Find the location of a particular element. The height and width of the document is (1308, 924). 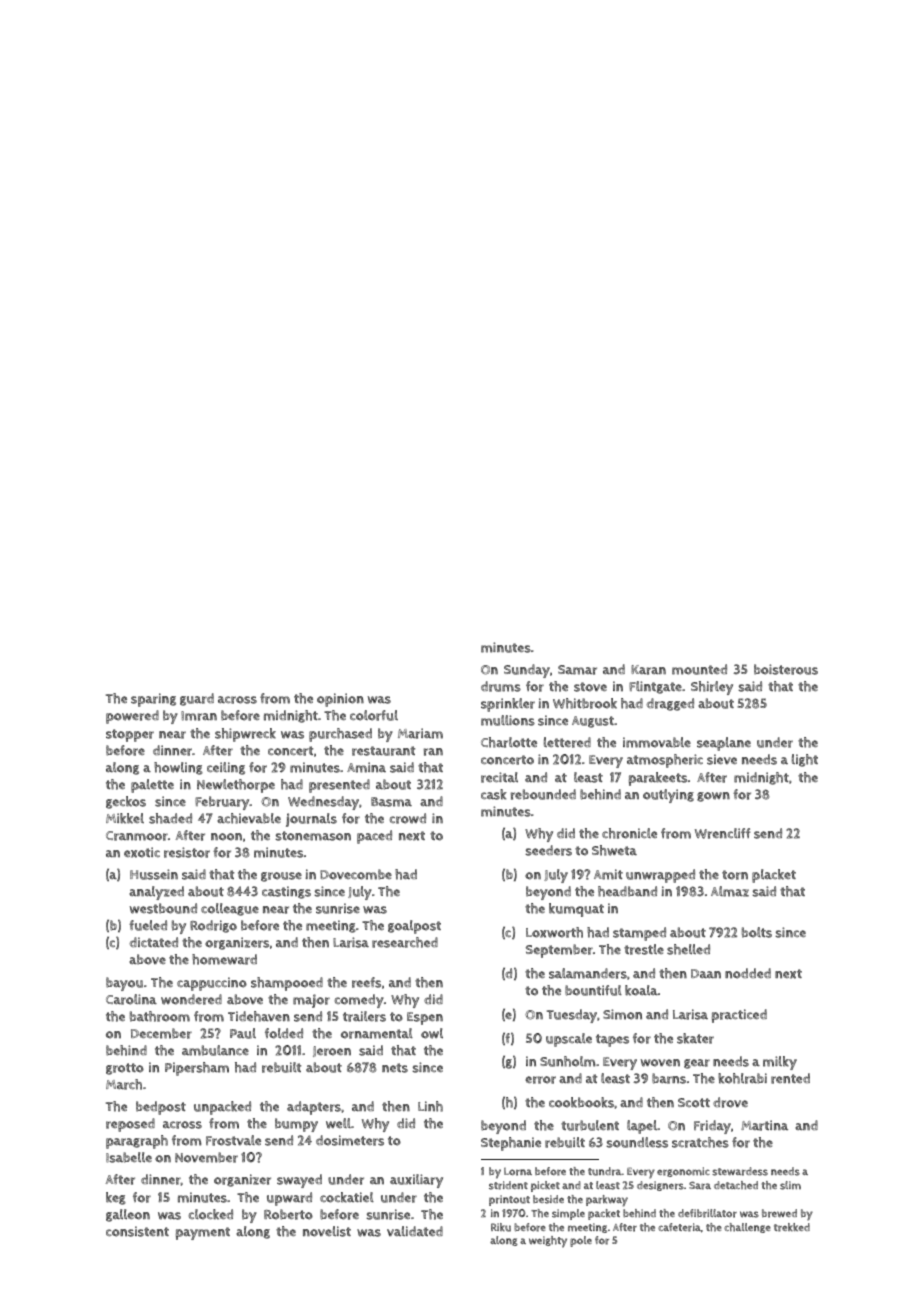

restaurant is located at coordinates (383, 751).
